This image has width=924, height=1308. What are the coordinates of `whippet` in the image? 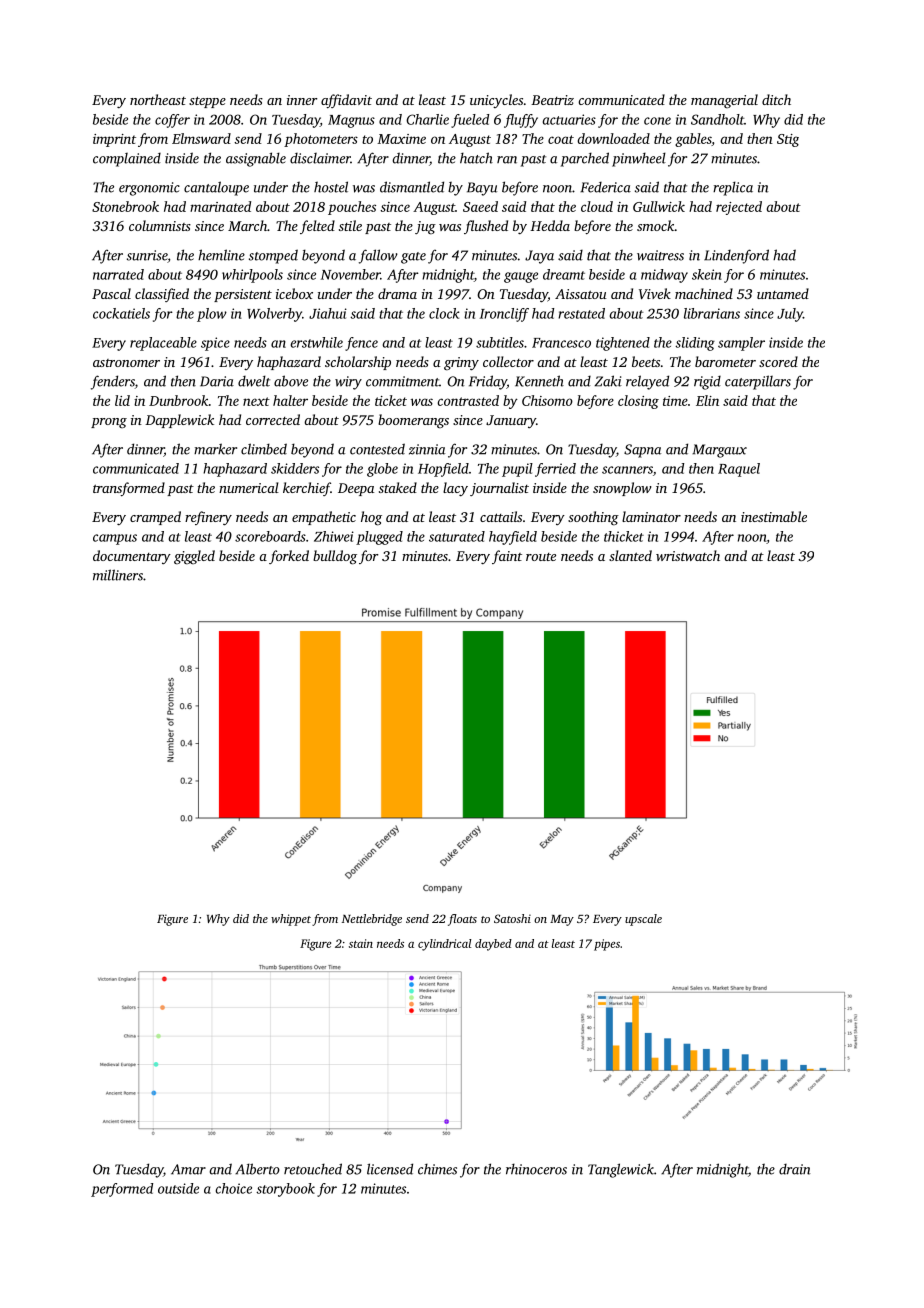 It's located at (291, 920).
